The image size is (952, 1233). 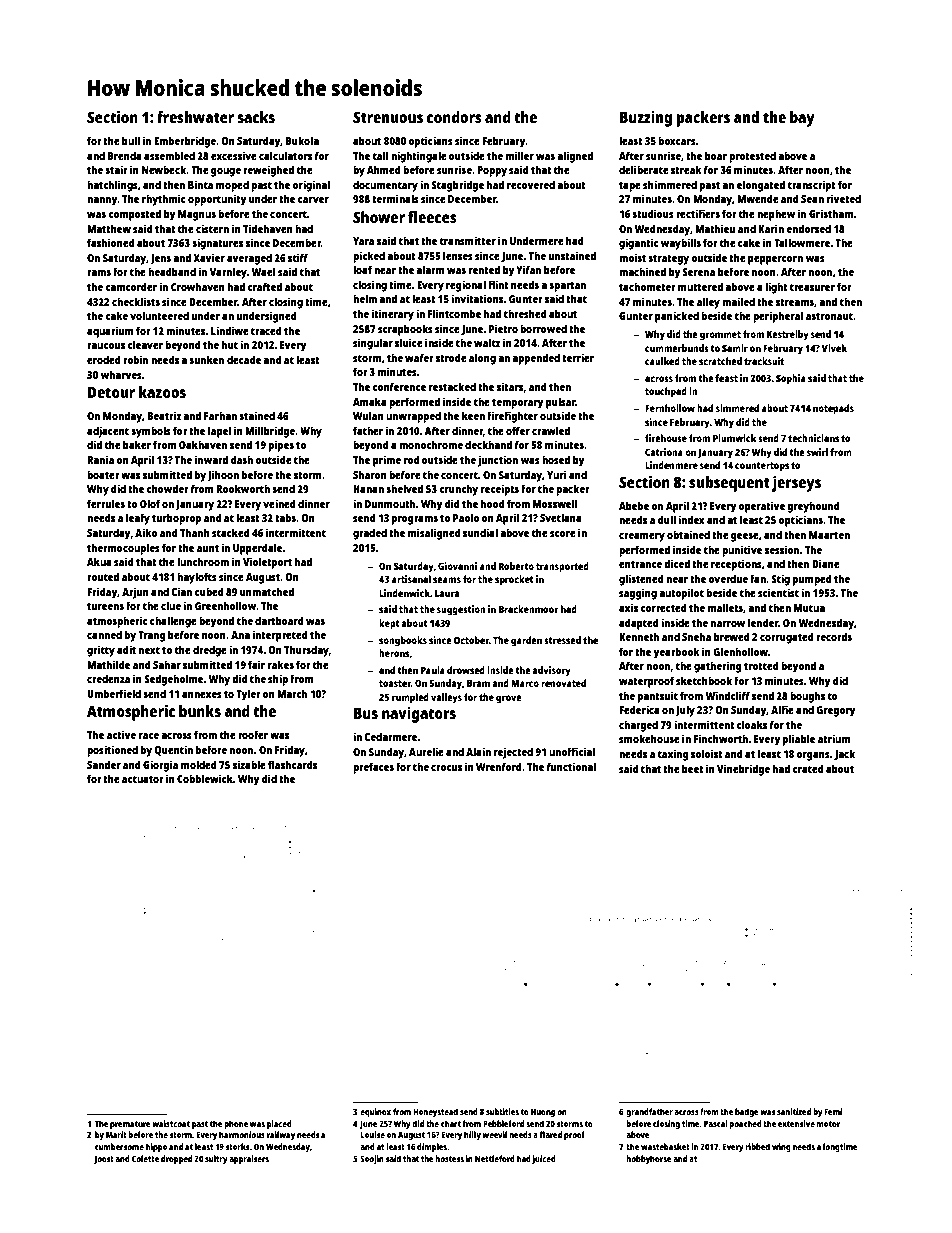 What do you see at coordinates (649, 738) in the screenshot?
I see `smokehouse` at bounding box center [649, 738].
